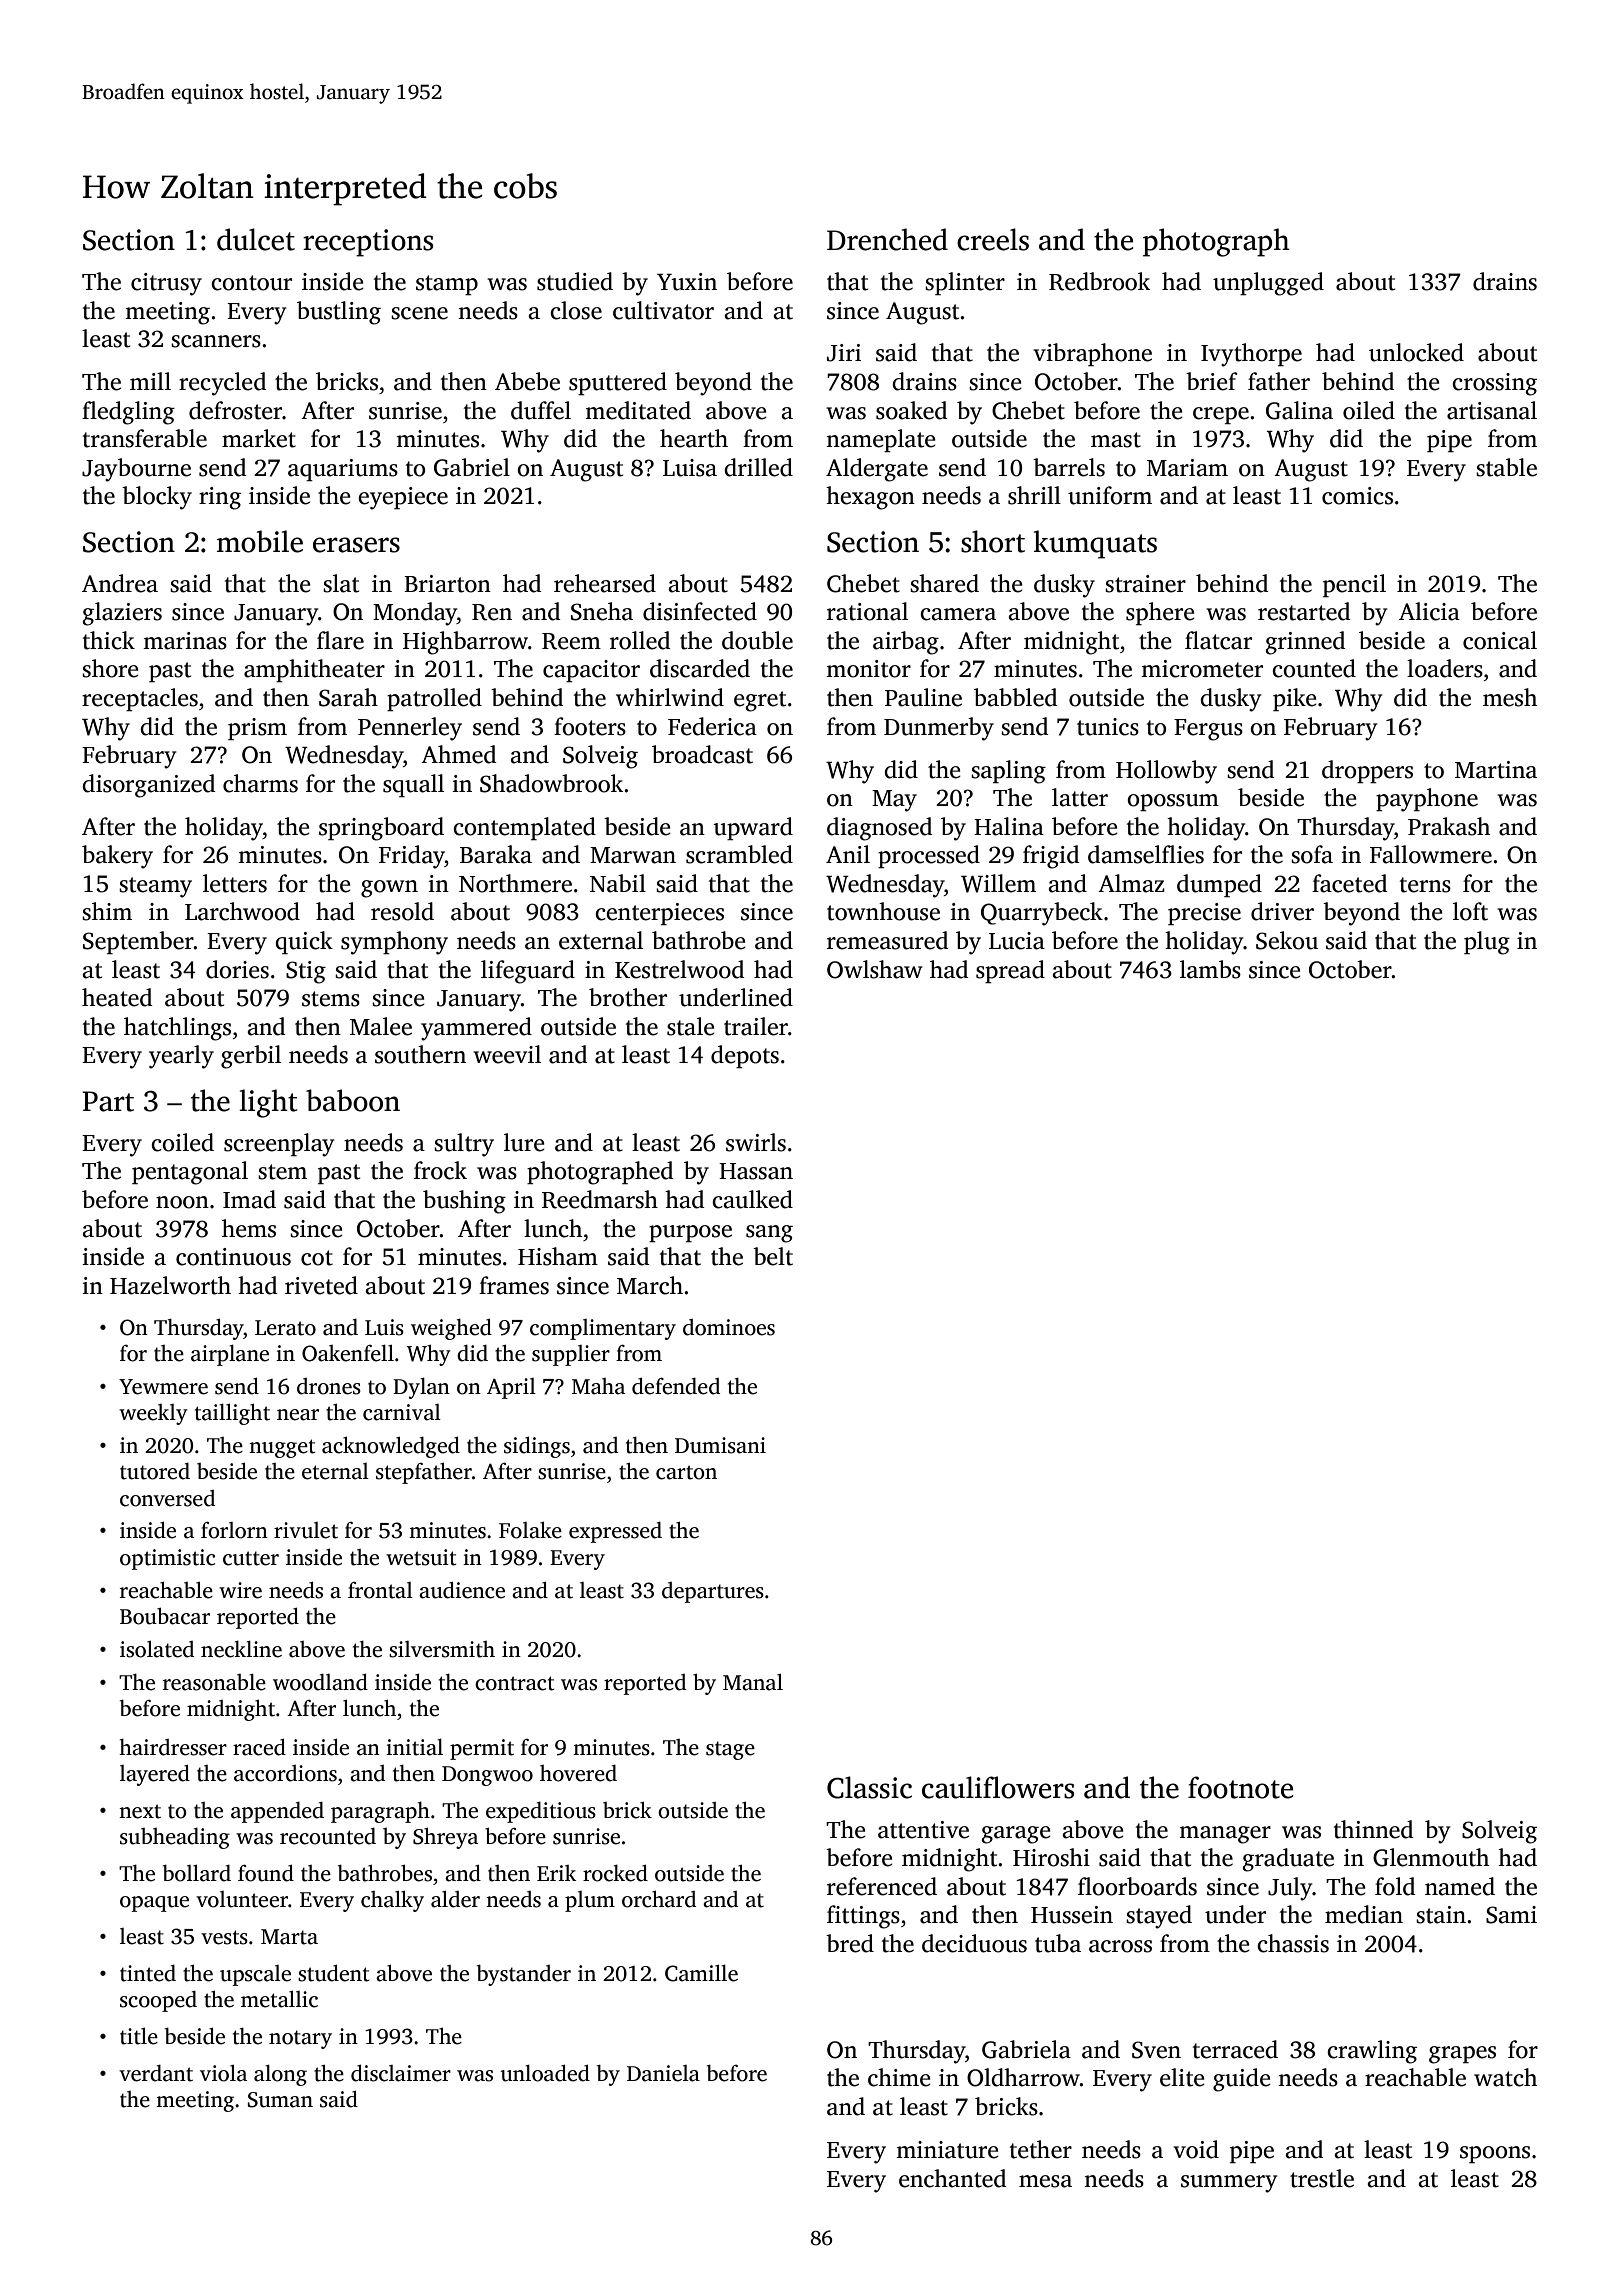  What do you see at coordinates (280, 2100) in the screenshot?
I see `Suman` at bounding box center [280, 2100].
